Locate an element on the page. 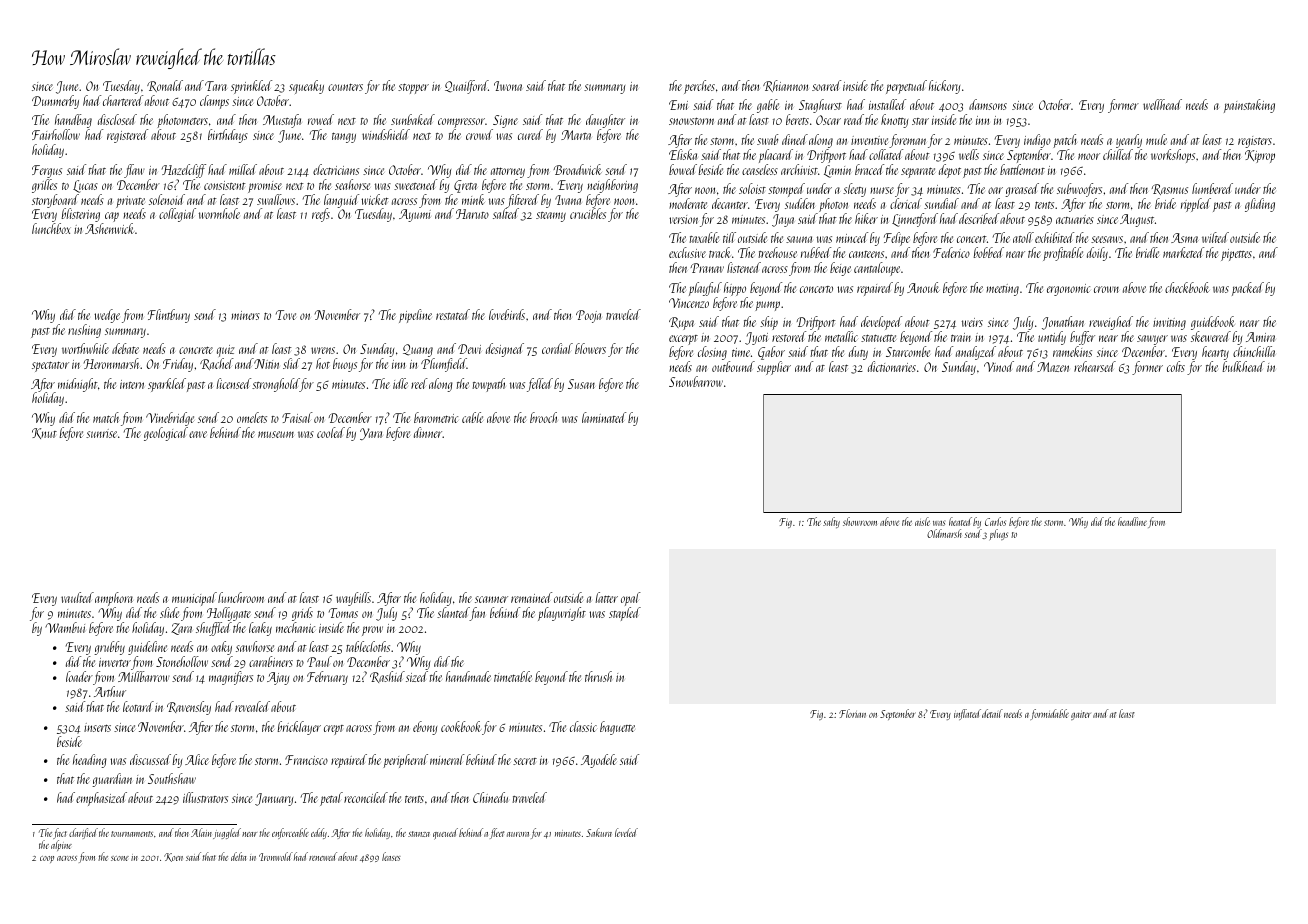 Image resolution: width=1308 pixels, height=924 pixels. carabiners is located at coordinates (271, 661).
